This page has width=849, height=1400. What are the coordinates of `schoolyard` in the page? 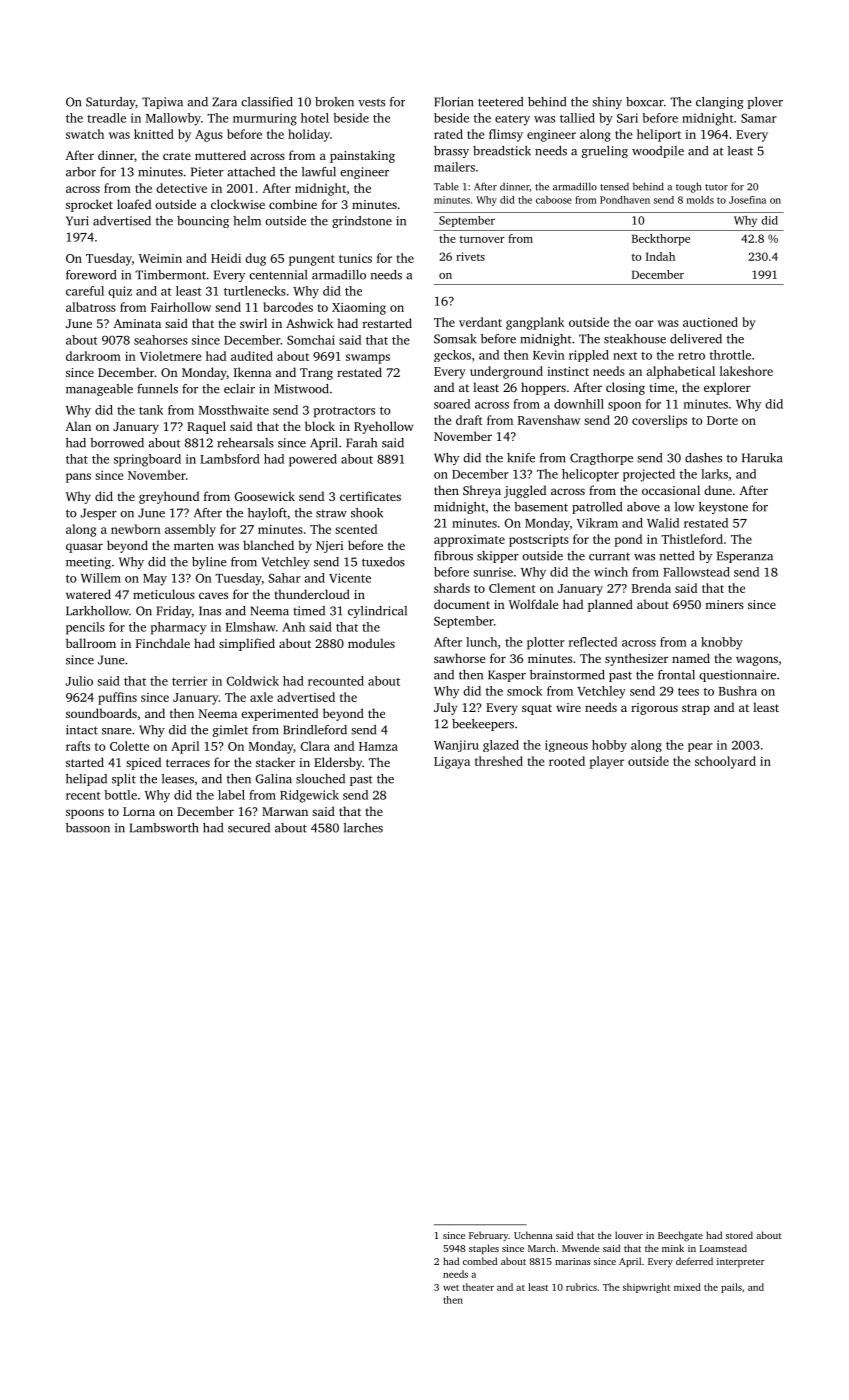 It's located at (725, 762).
